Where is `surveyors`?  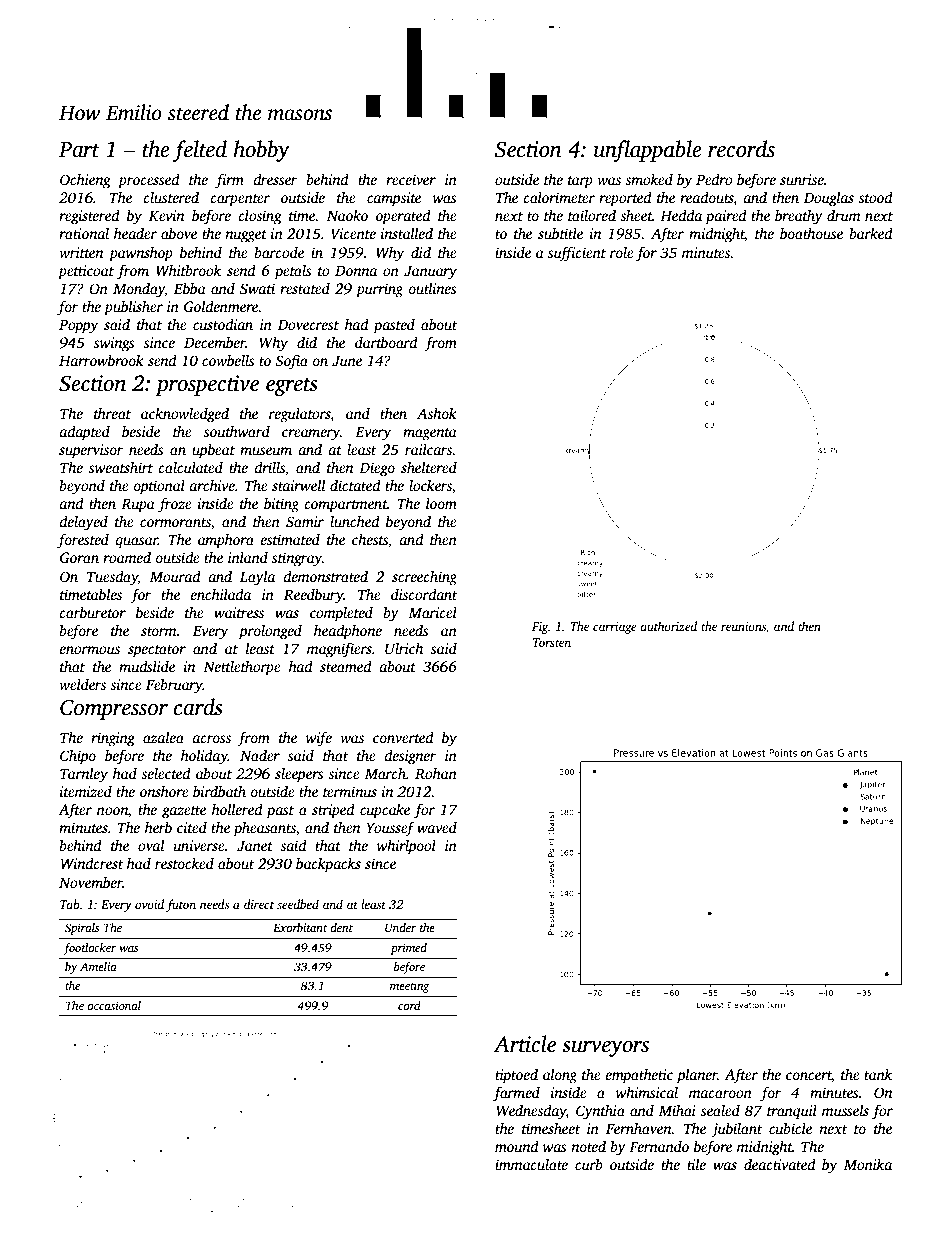 surveyors is located at coordinates (605, 1049).
